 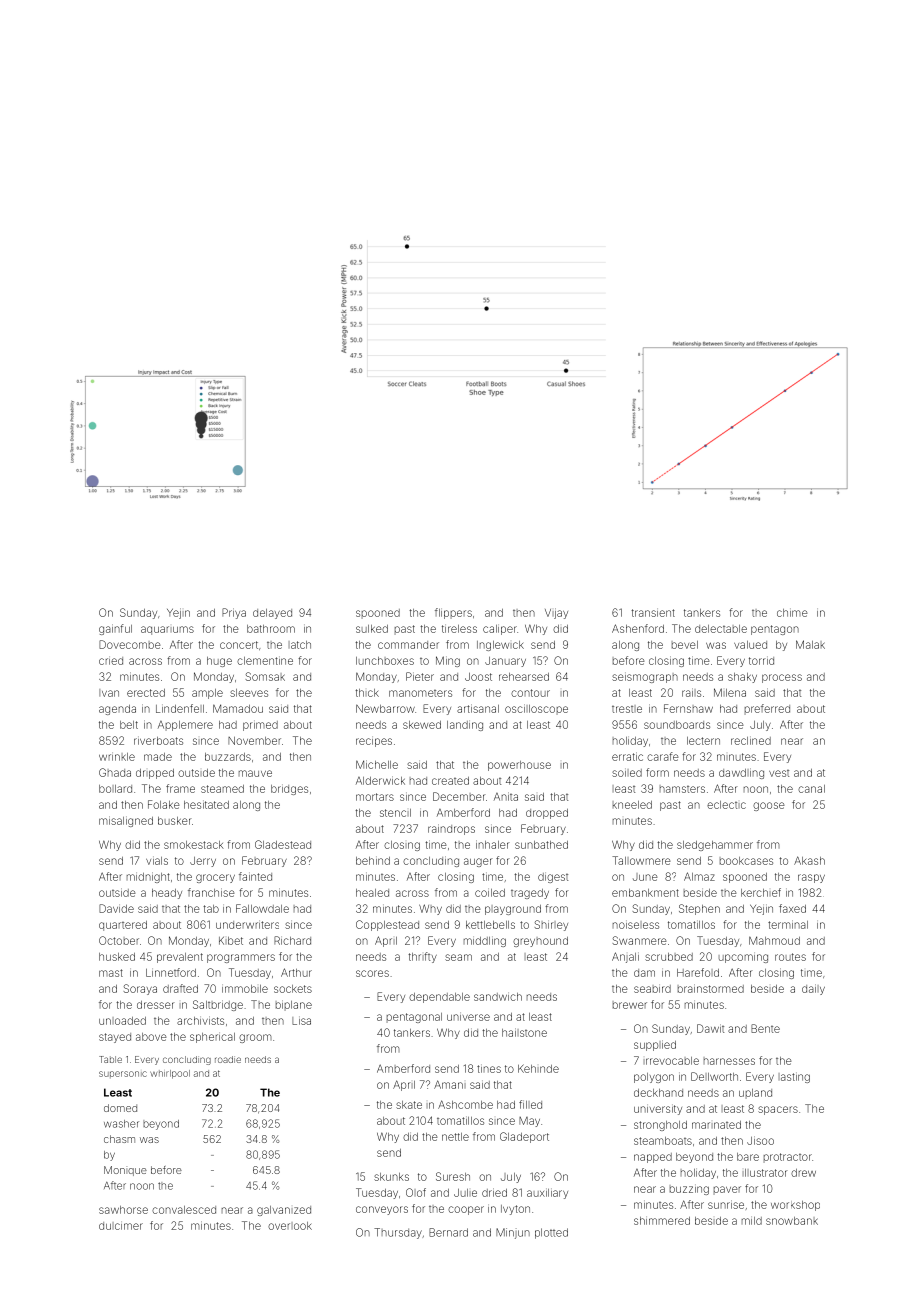 I want to click on galvanized, so click(x=284, y=1211).
